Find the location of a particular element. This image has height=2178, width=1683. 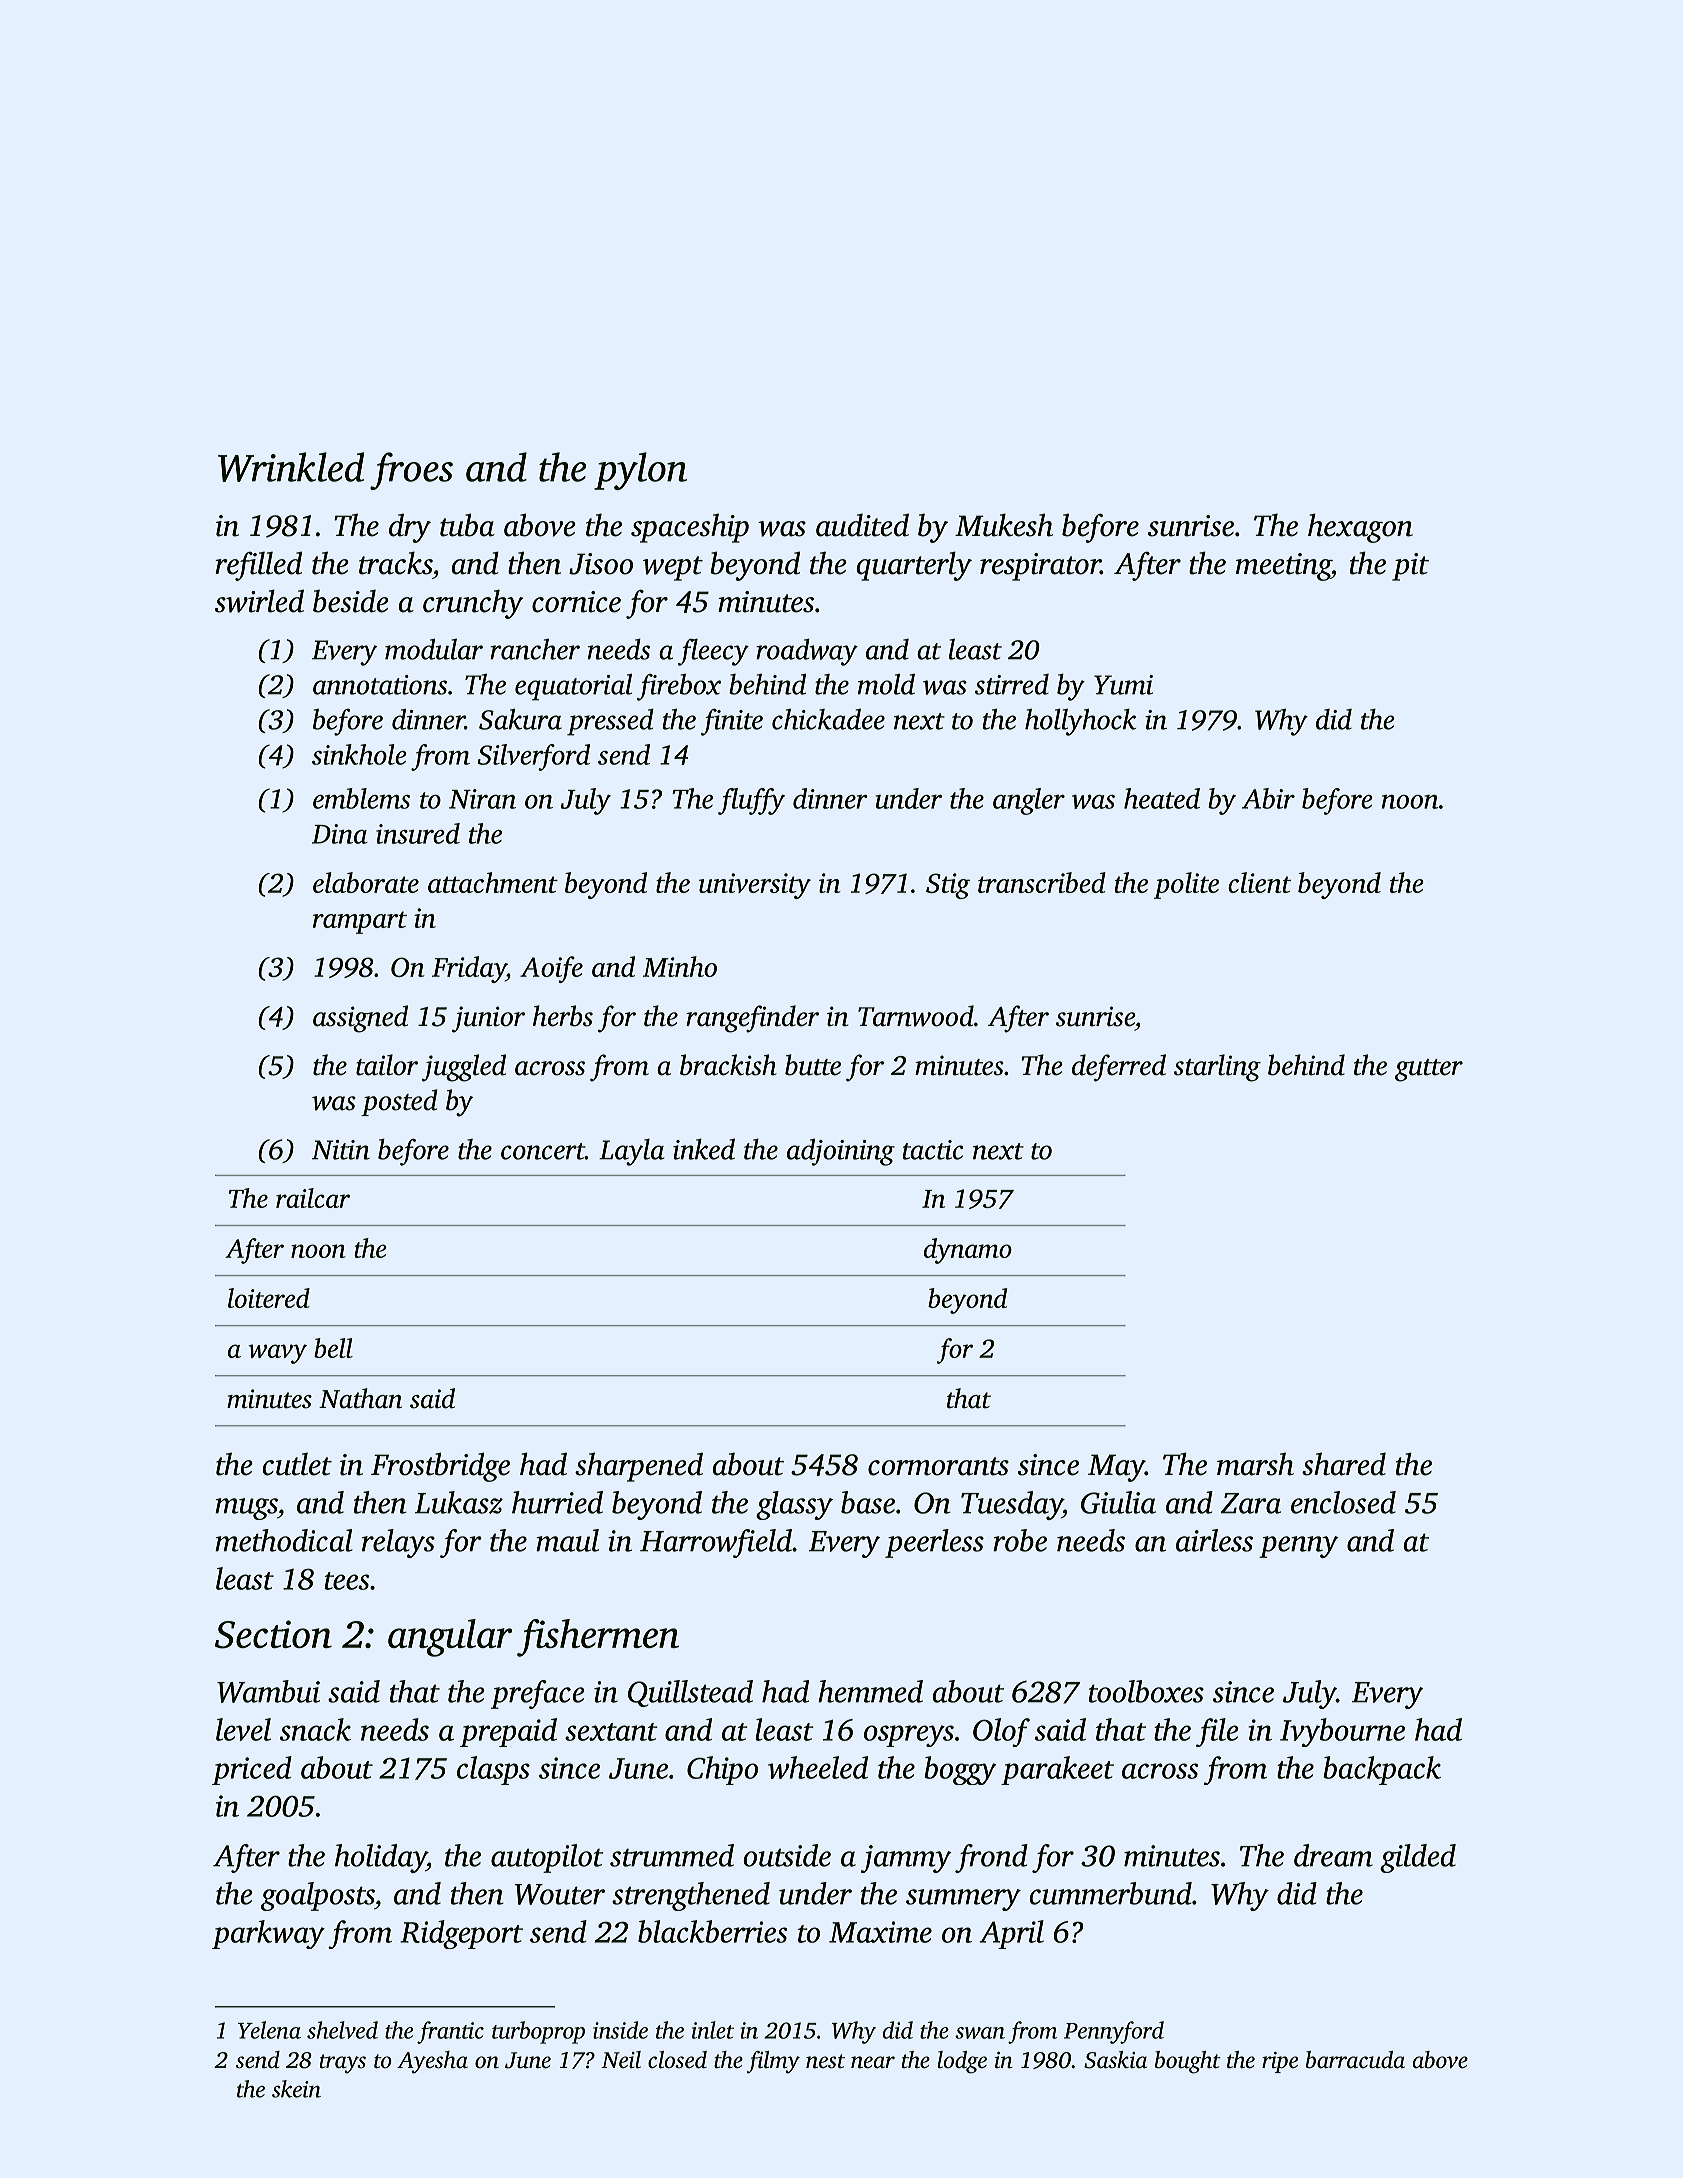

Wrinkled is located at coordinates (291, 467).
